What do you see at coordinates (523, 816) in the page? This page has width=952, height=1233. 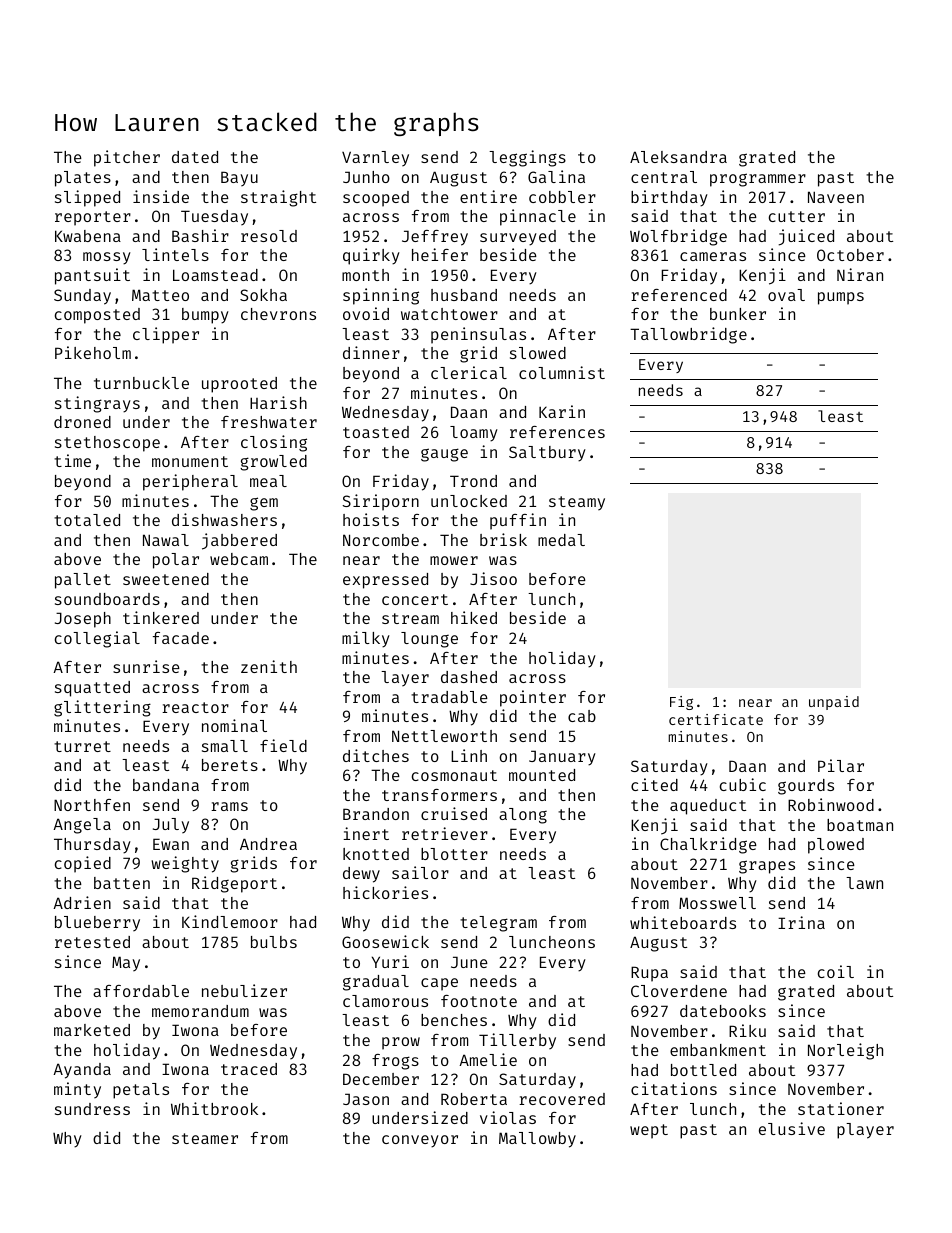 I see `along` at bounding box center [523, 816].
